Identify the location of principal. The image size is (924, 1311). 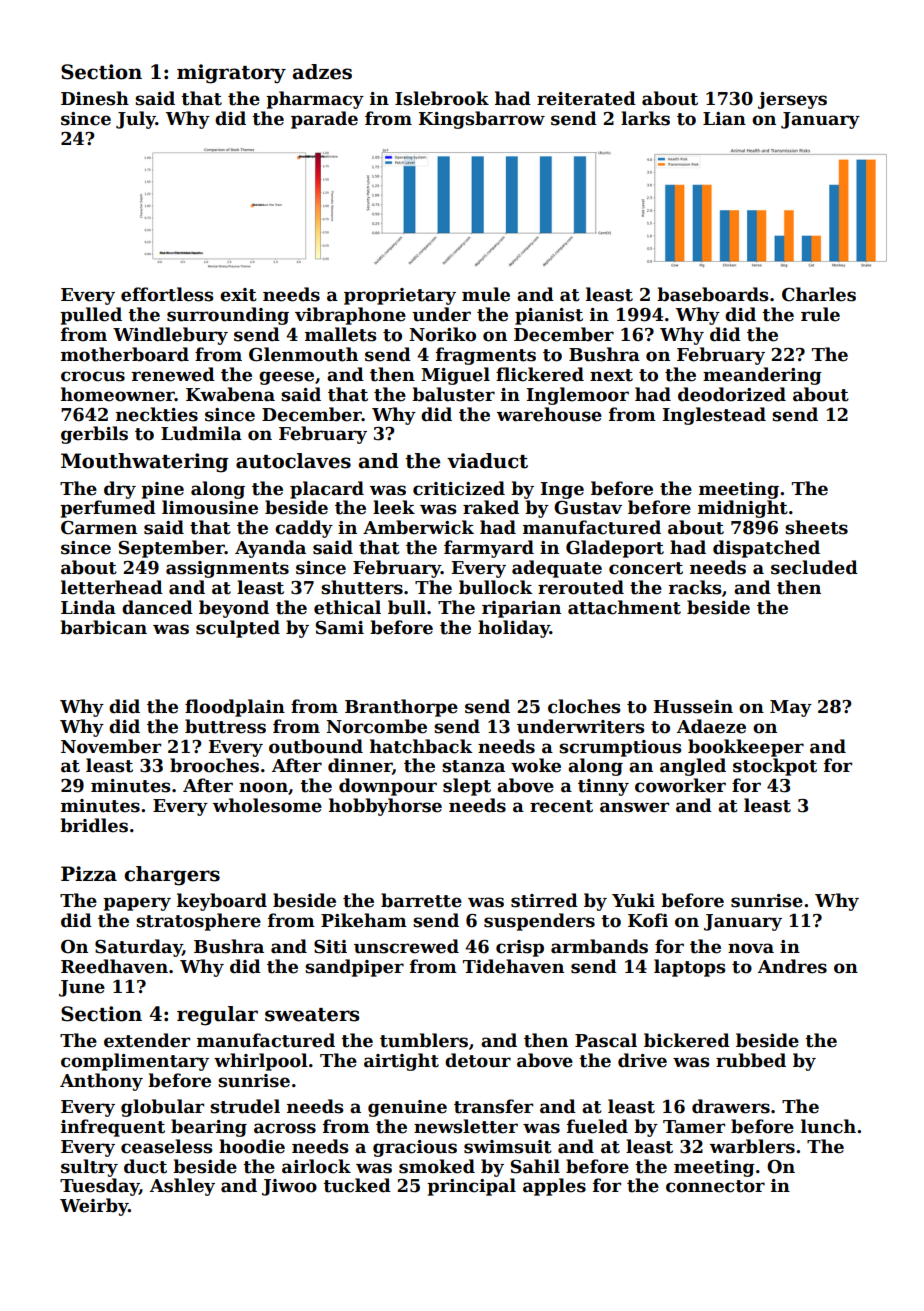
(471, 1187).
